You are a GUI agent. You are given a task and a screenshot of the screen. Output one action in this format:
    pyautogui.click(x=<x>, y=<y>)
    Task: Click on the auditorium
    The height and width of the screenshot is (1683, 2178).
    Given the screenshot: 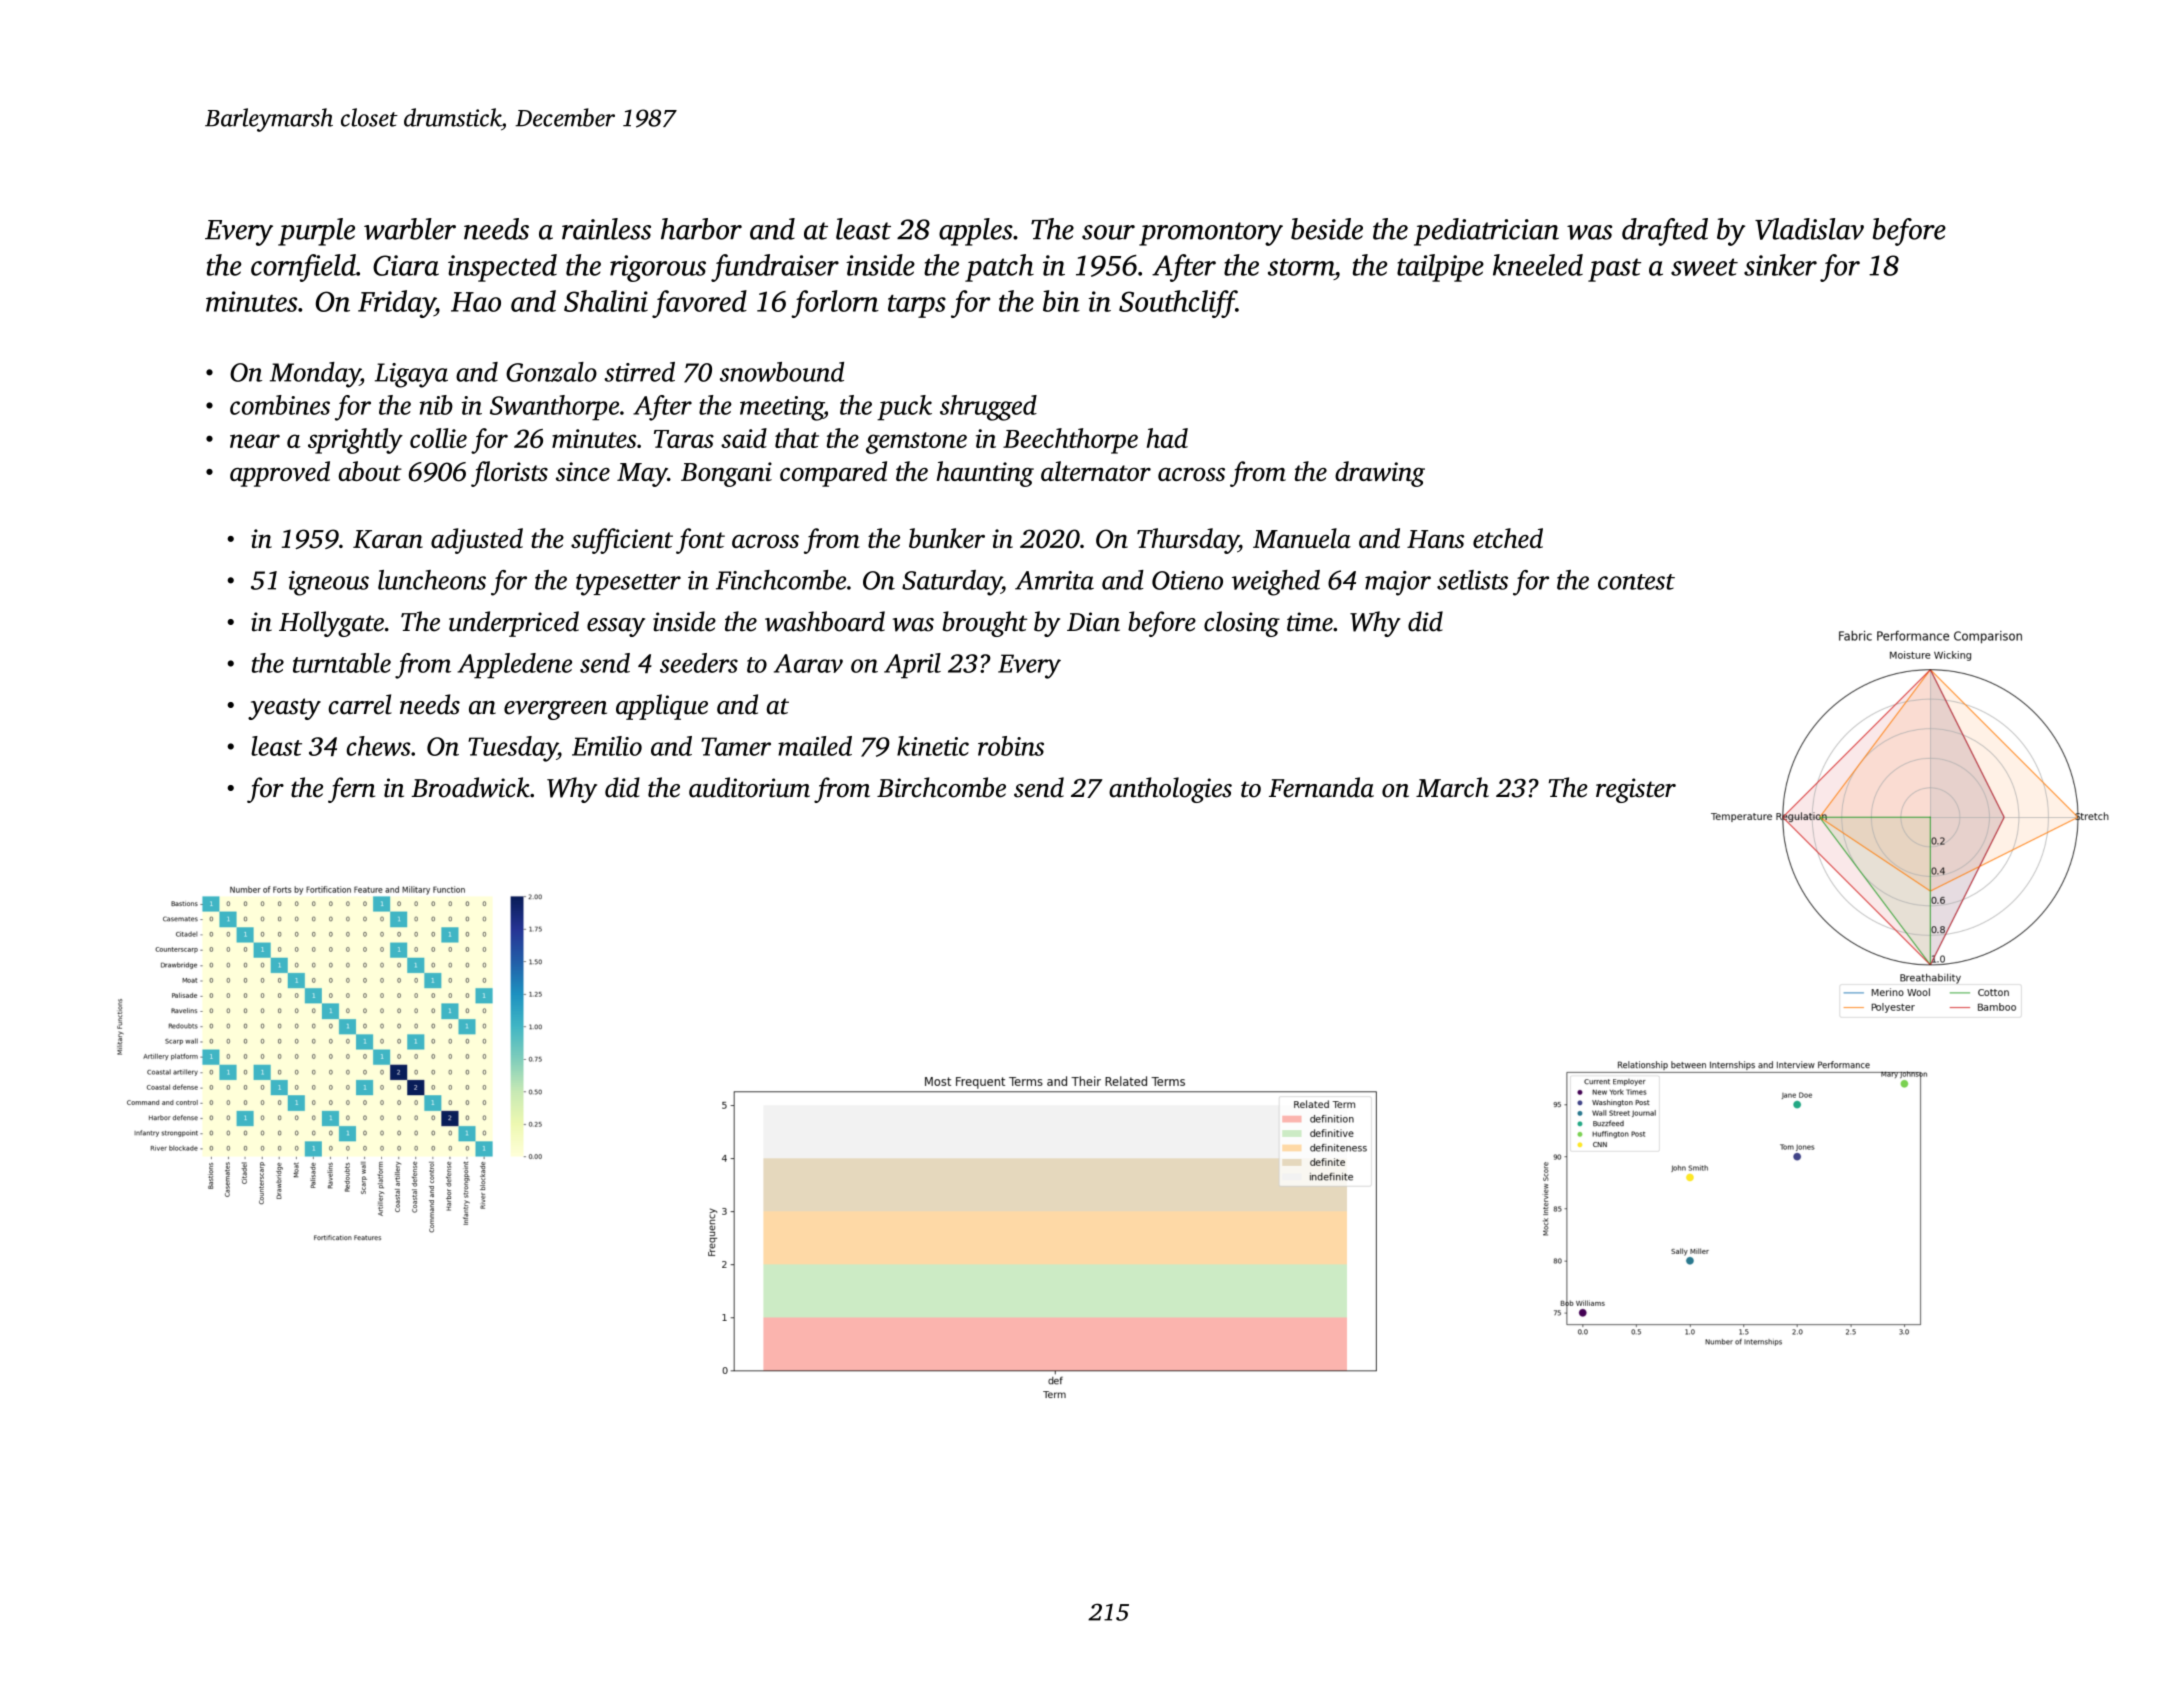 What is the action you would take?
    pyautogui.click(x=749, y=787)
